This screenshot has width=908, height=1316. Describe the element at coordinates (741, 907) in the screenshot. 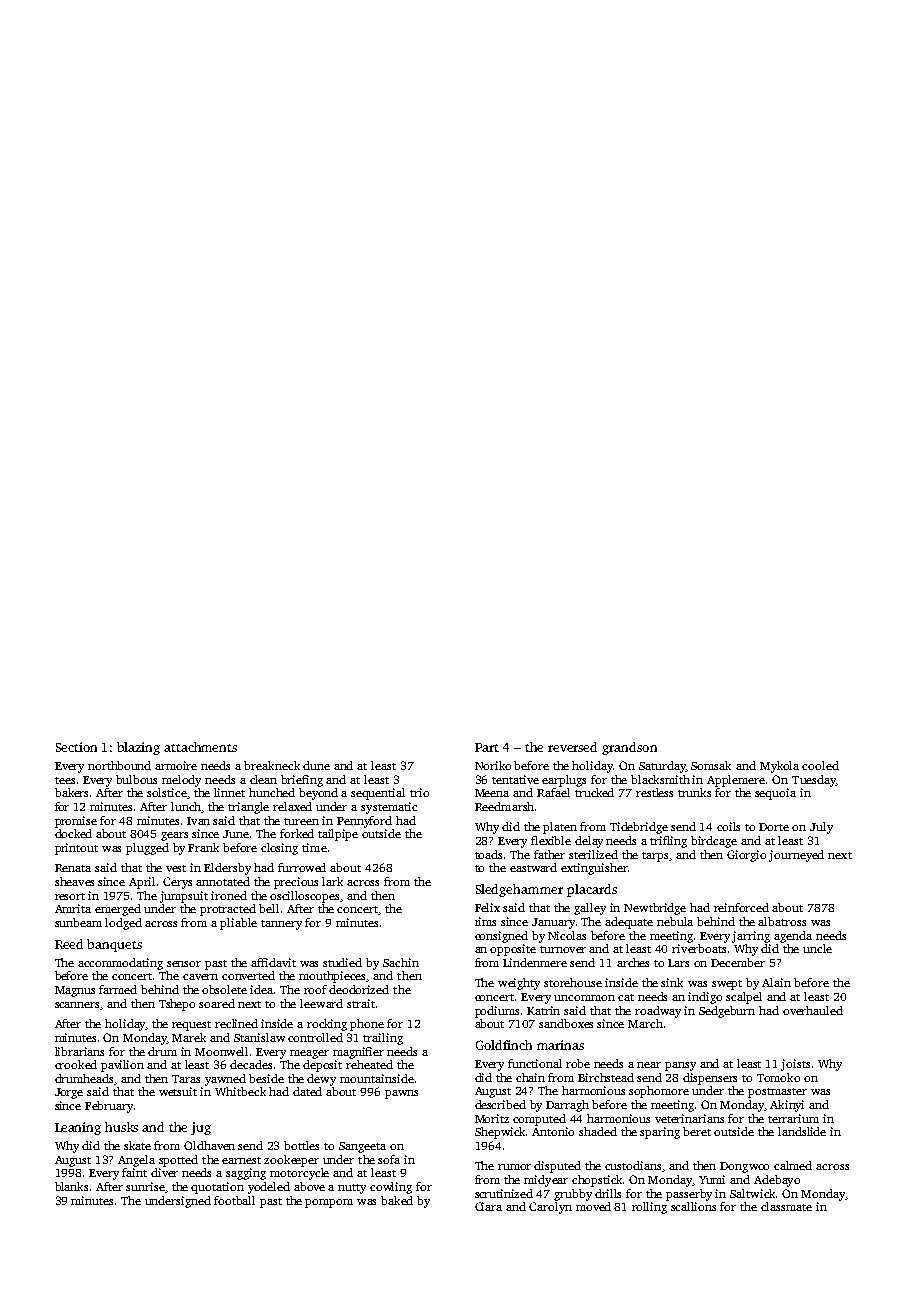

I see `reinforced` at that location.
